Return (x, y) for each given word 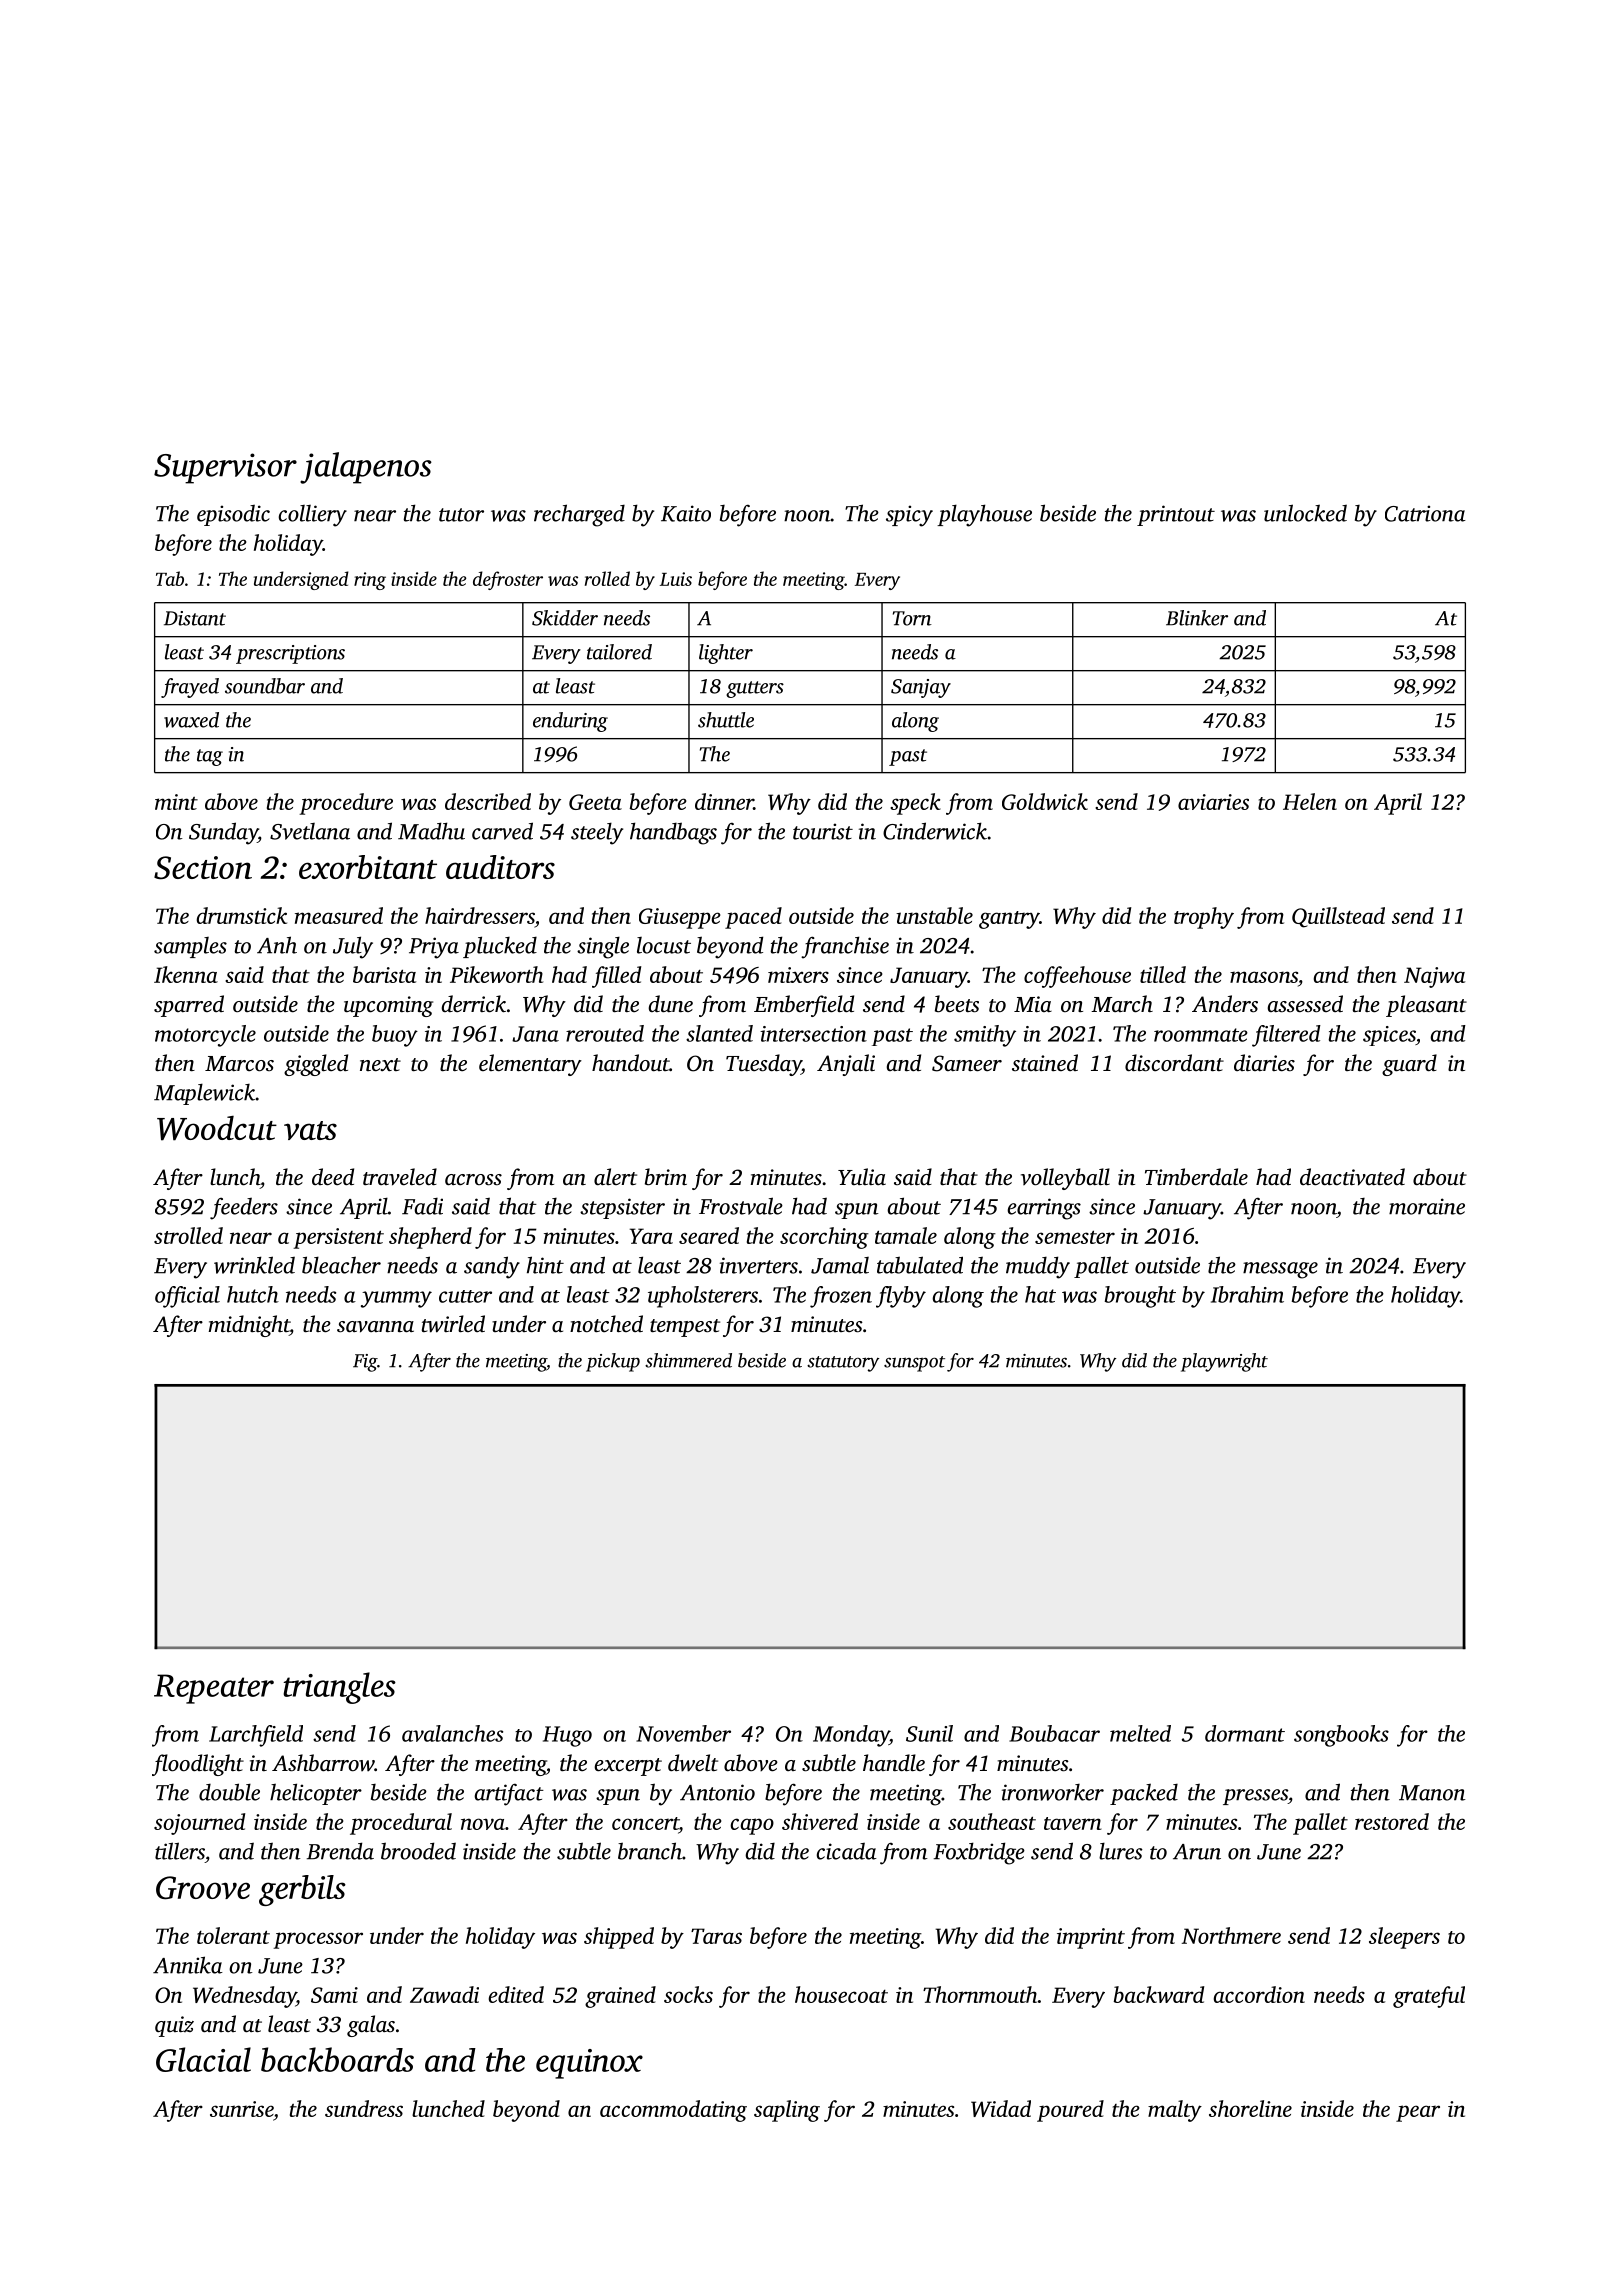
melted (1140, 1733)
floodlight (198, 1765)
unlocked (1305, 513)
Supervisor (225, 468)
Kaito (686, 513)
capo (752, 1826)
